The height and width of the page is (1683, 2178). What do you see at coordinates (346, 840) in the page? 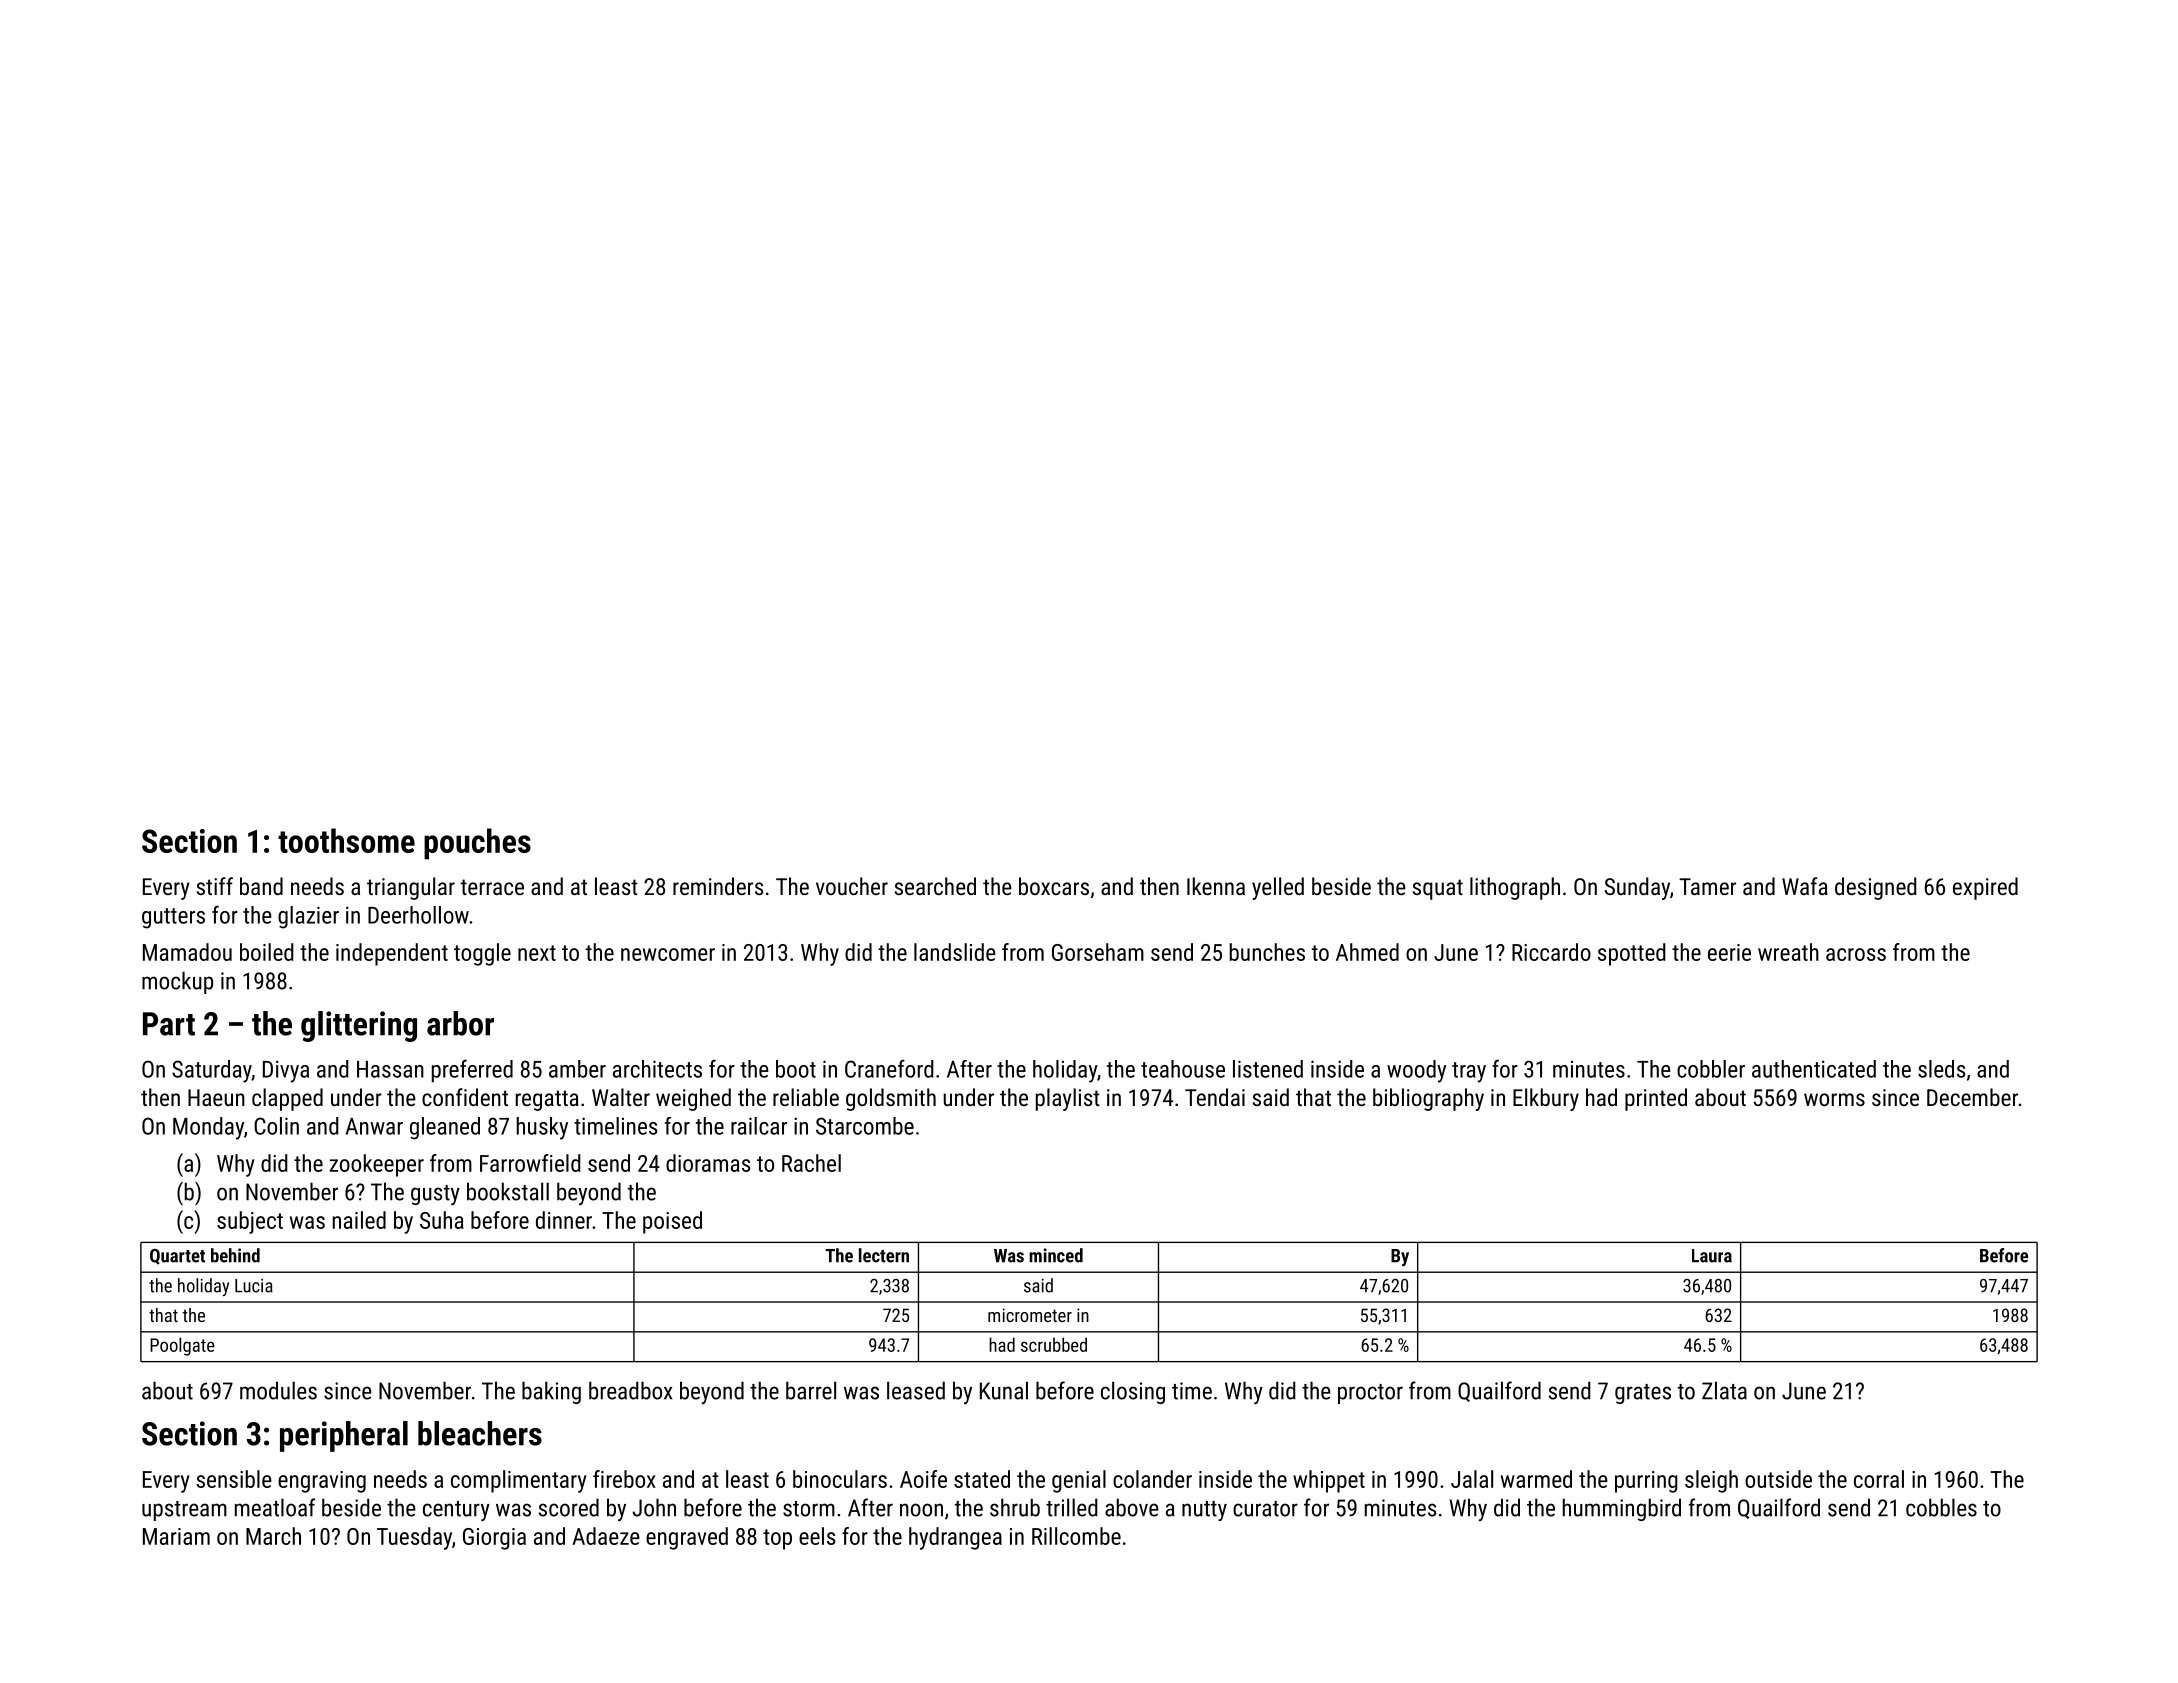
I see `toothsome` at bounding box center [346, 840].
